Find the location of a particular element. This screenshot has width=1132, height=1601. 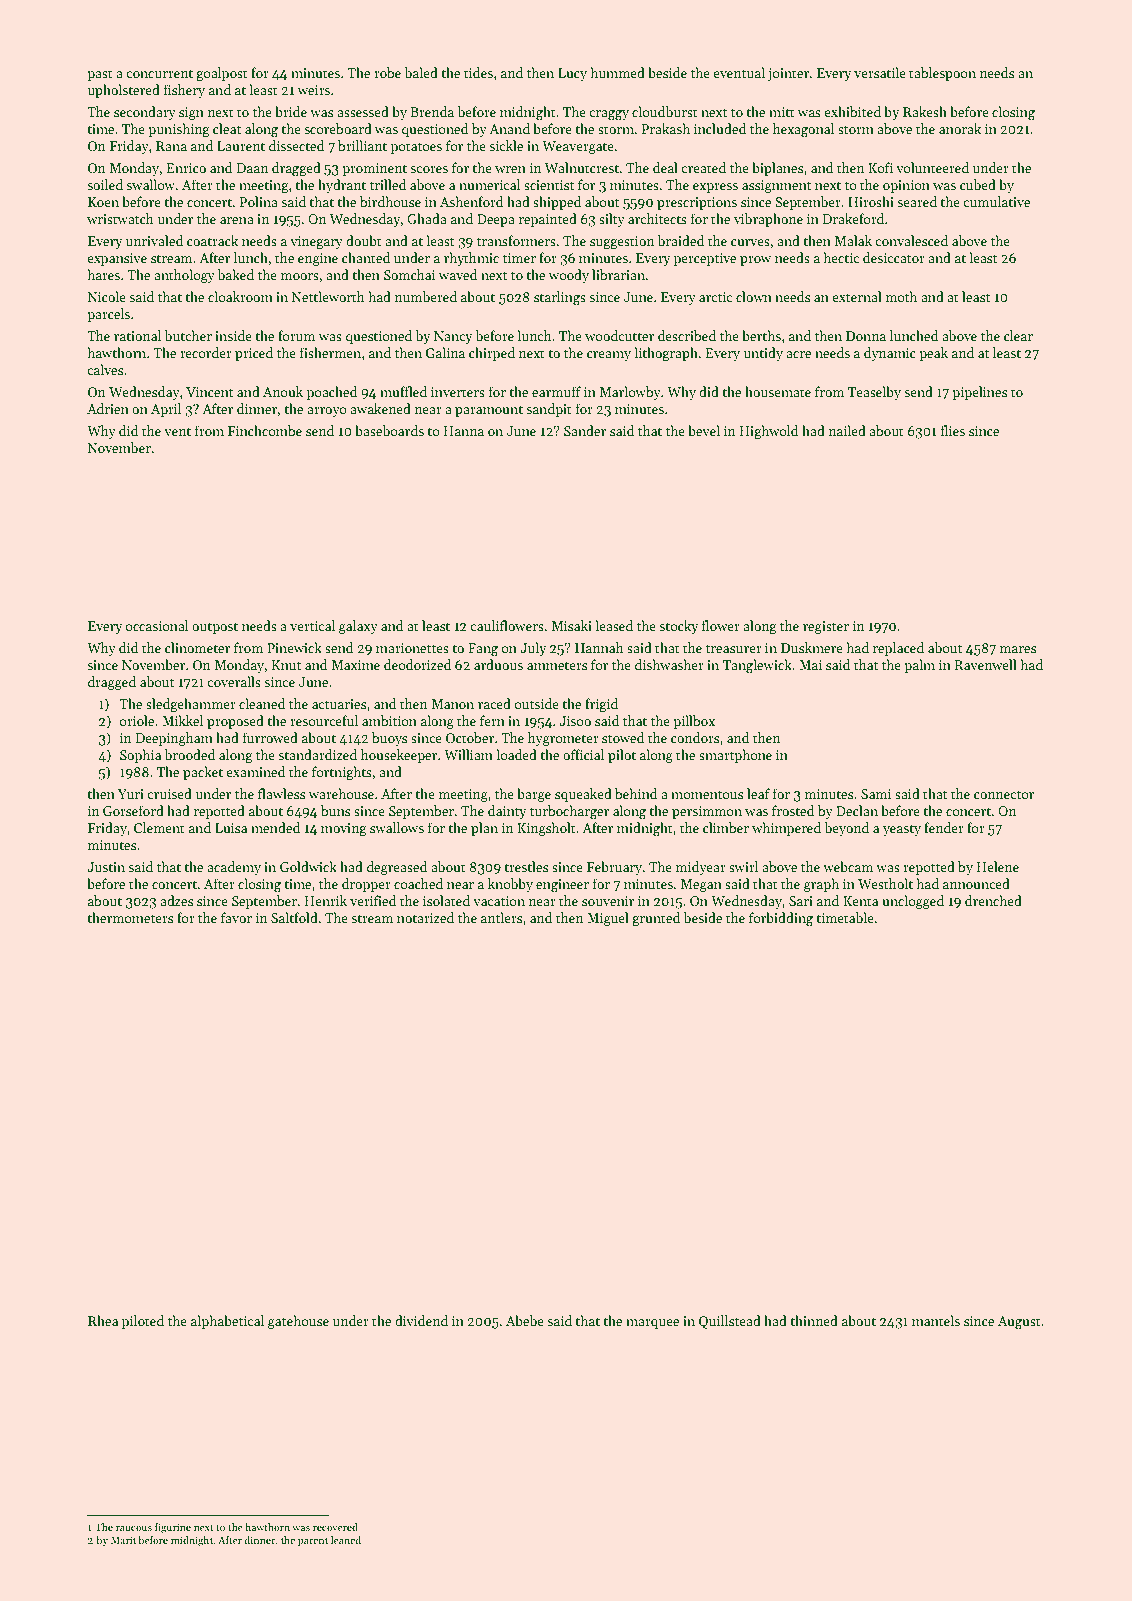

Kofi is located at coordinates (880, 167).
